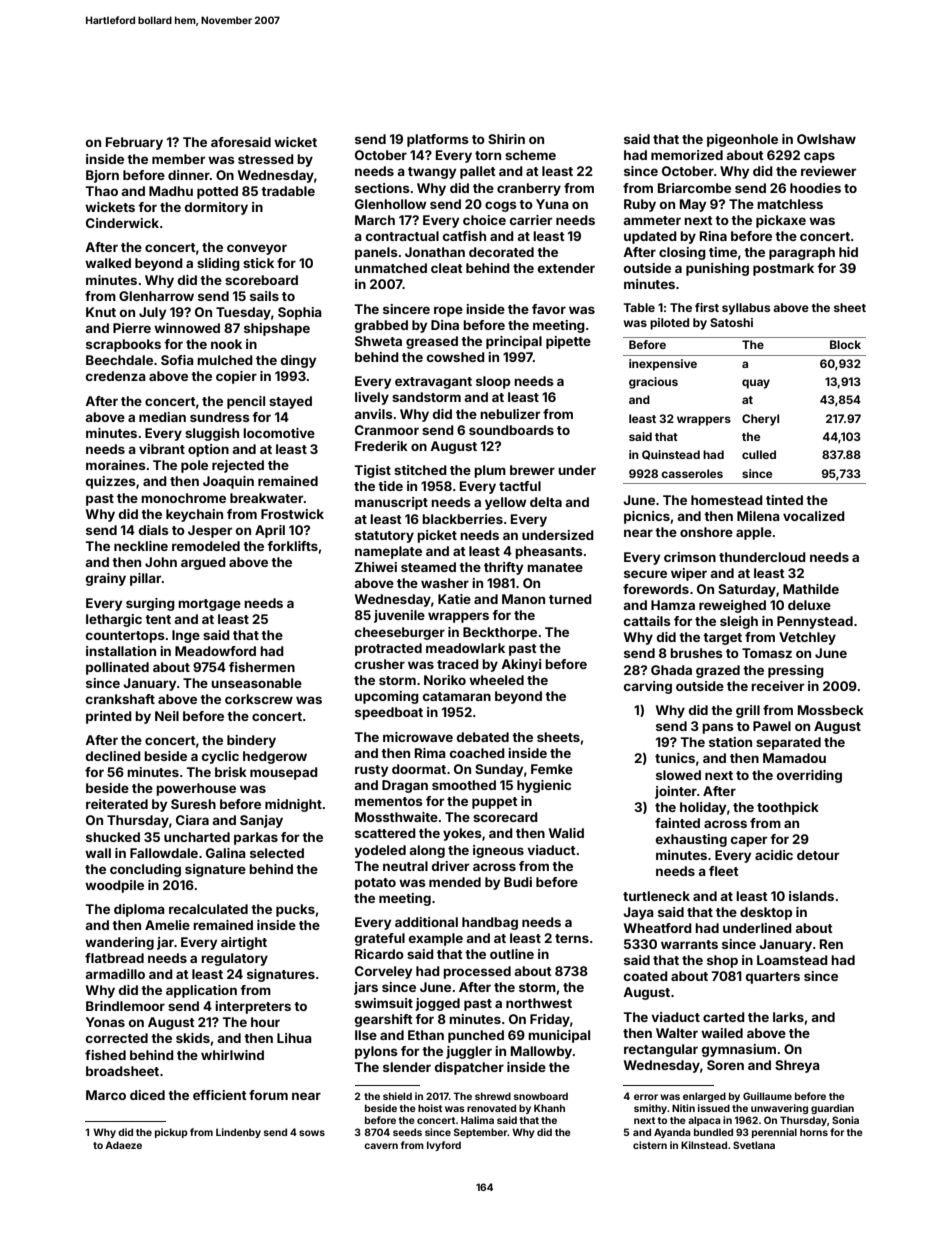 This image has height=1233, width=952. What do you see at coordinates (186, 636) in the image?
I see `Inge` at bounding box center [186, 636].
